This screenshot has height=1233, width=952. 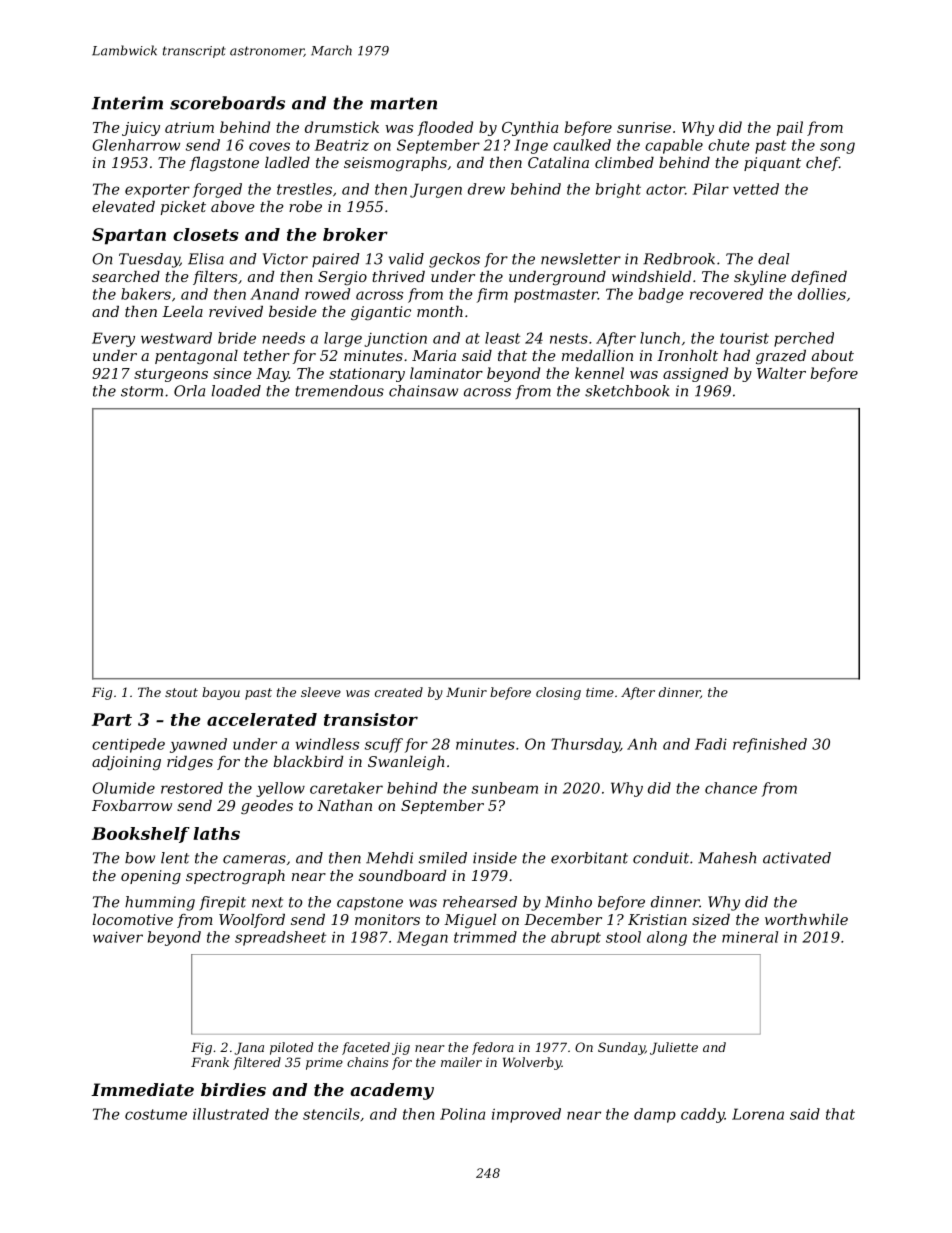 What do you see at coordinates (644, 127) in the screenshot?
I see `sunrise` at bounding box center [644, 127].
